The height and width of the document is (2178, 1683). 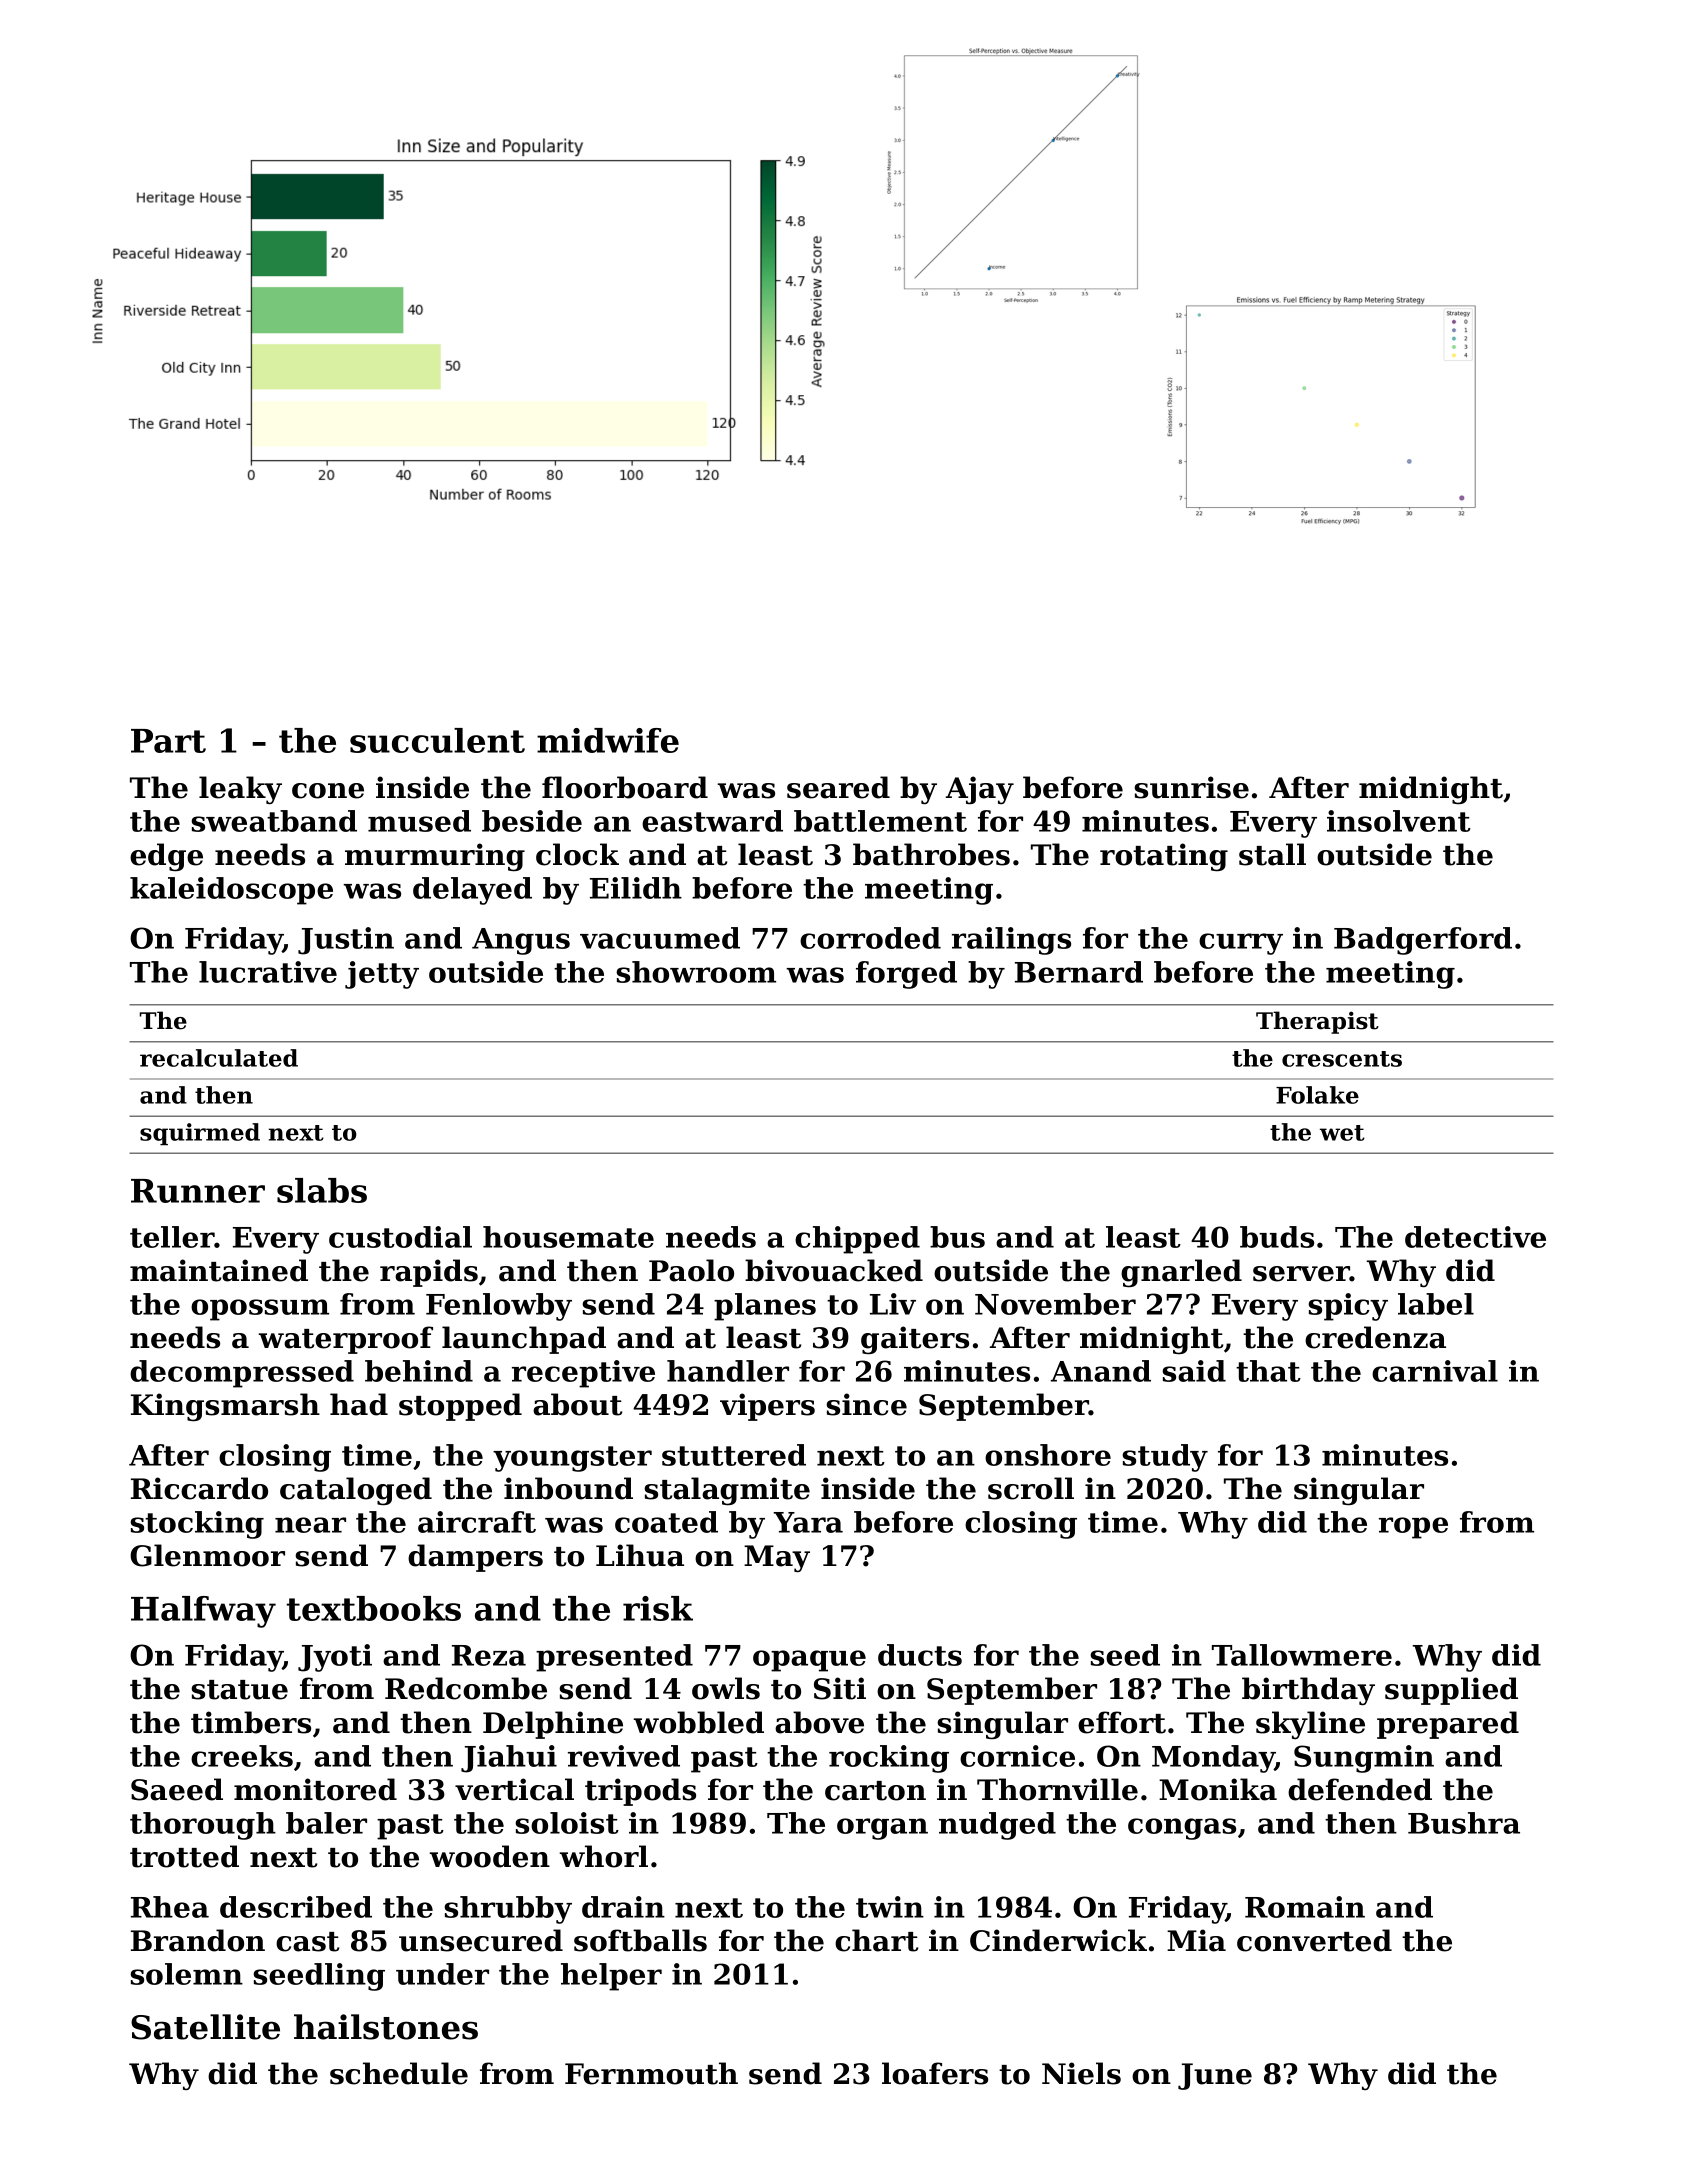 What do you see at coordinates (651, 2073) in the document?
I see `Fernmouth` at bounding box center [651, 2073].
